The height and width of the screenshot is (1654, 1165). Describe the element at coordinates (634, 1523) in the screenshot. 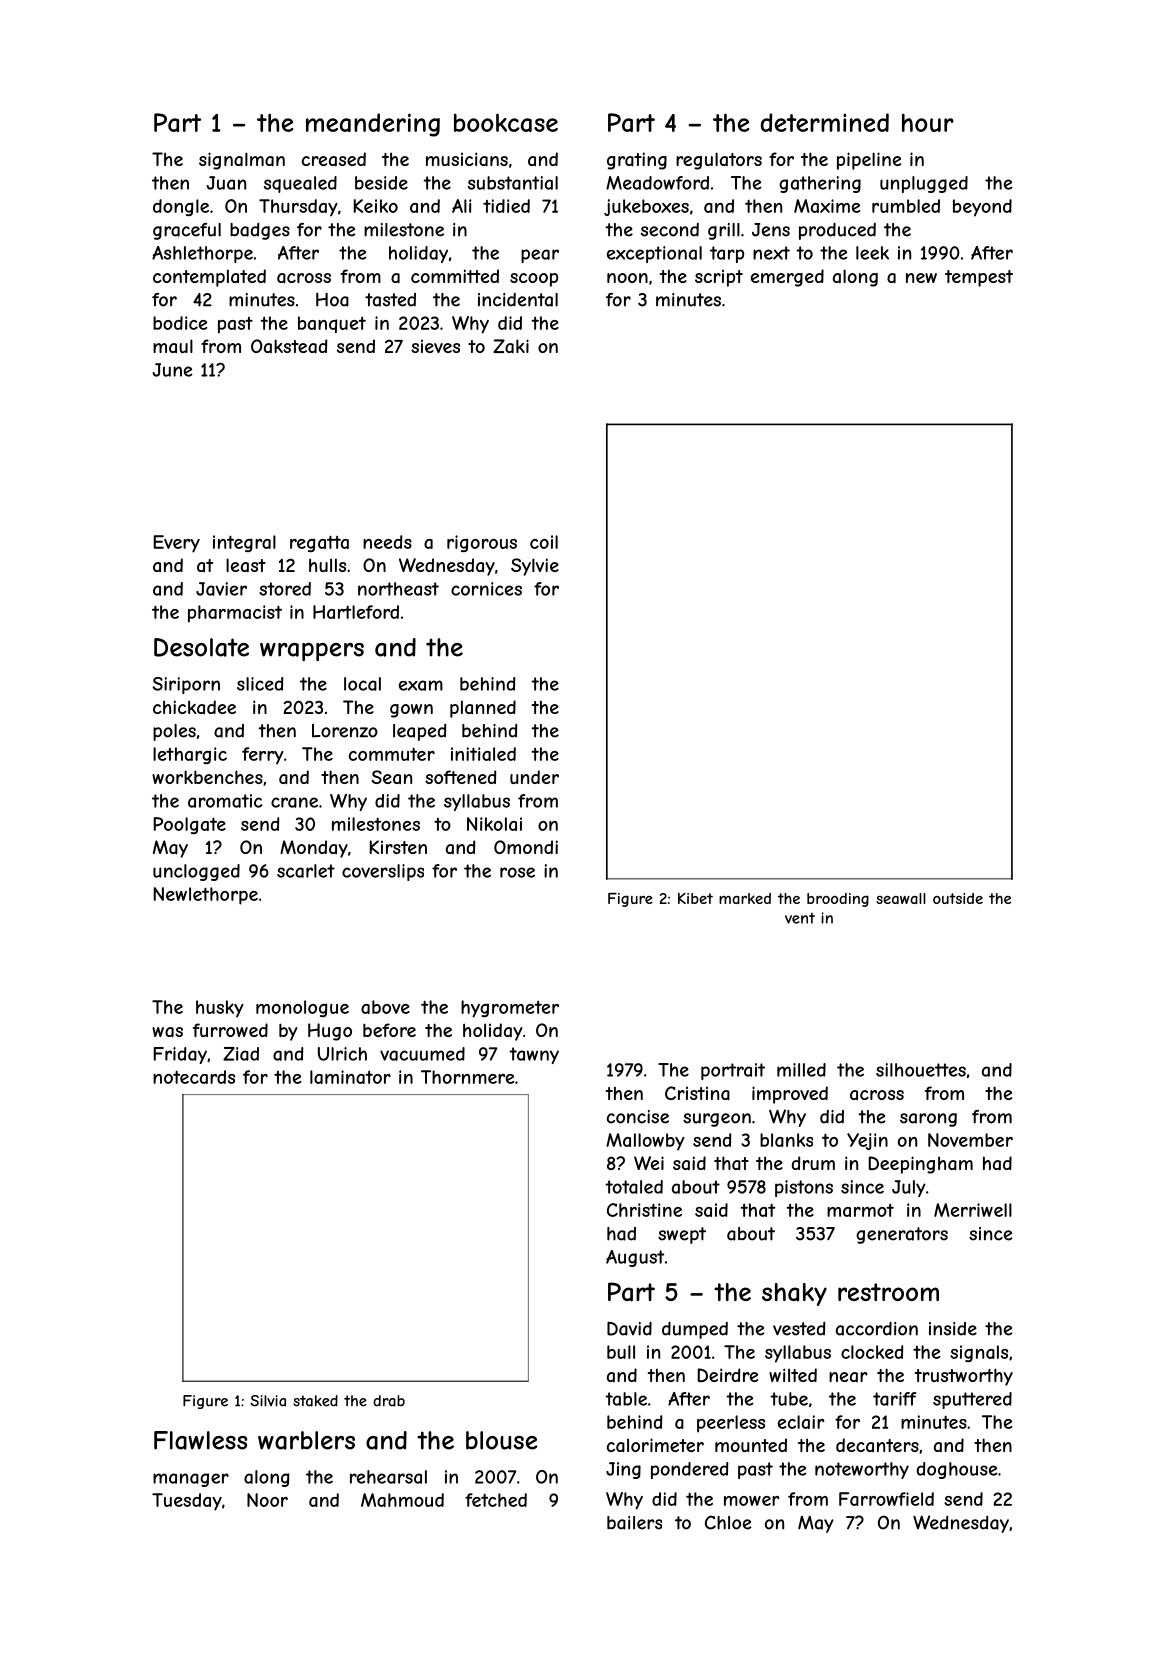

I see `bailers` at that location.
